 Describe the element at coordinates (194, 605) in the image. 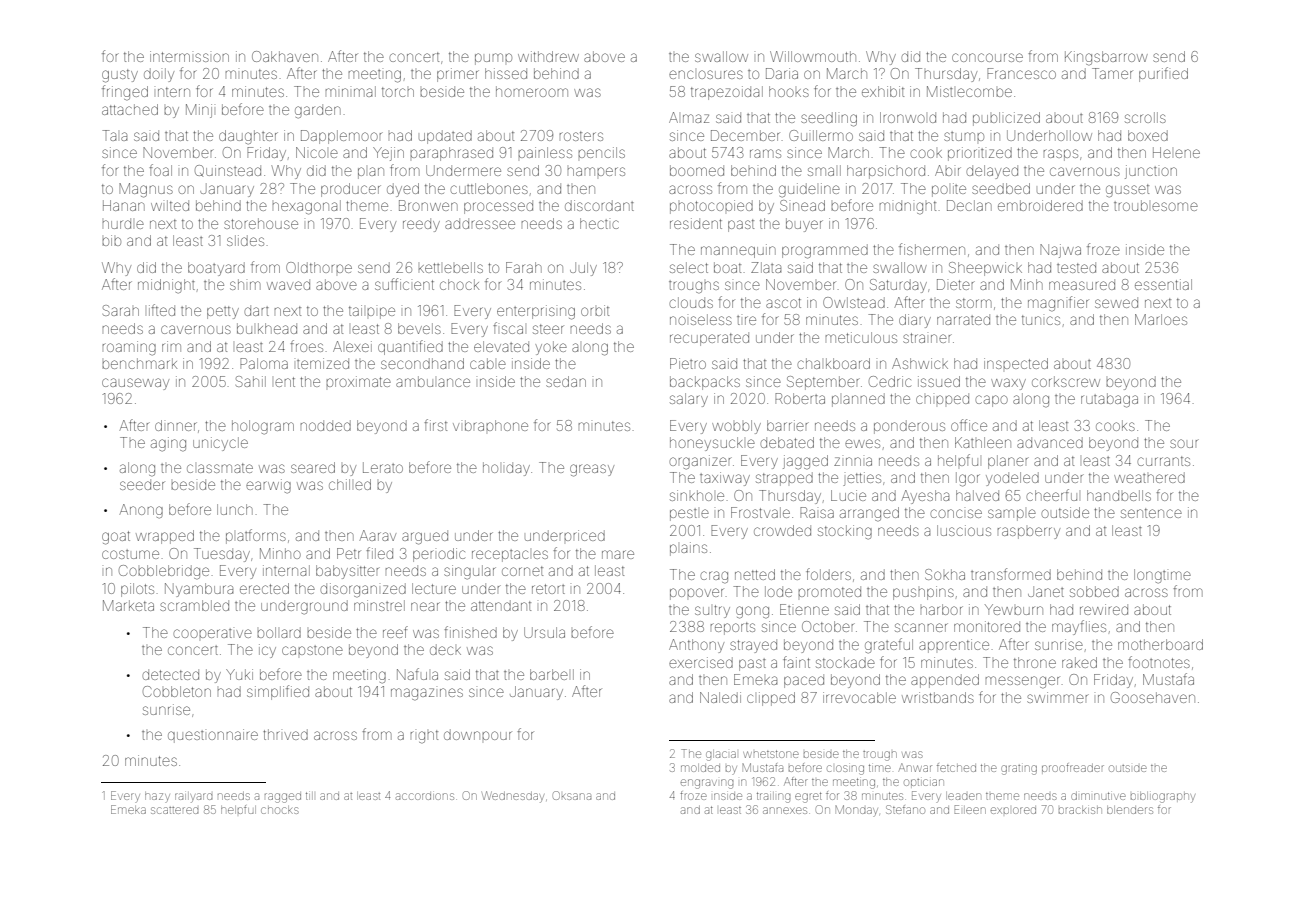

I see `scrambled` at that location.
